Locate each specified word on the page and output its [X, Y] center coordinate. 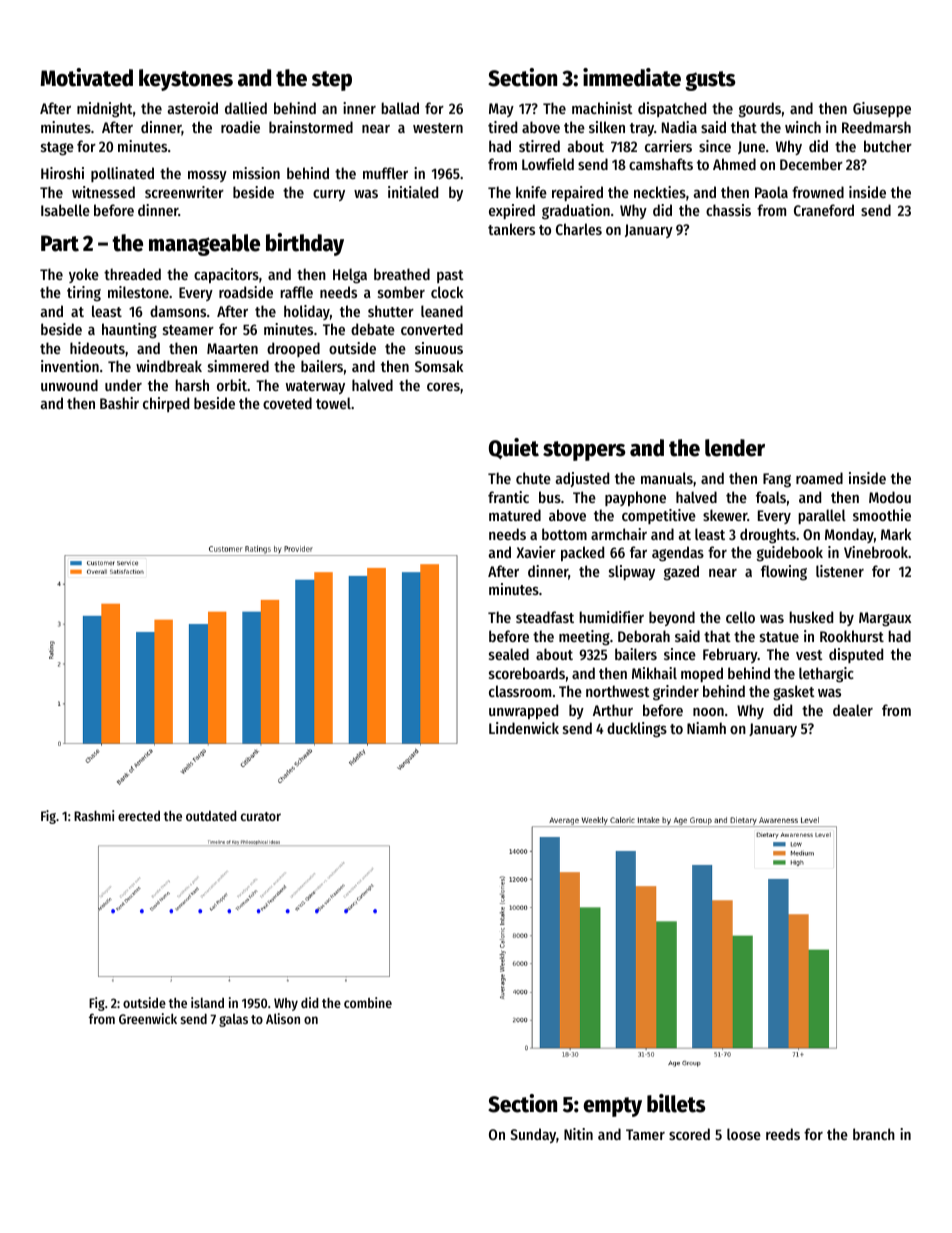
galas [233, 1020]
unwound [69, 385]
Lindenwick [524, 728]
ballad [400, 108]
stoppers [584, 451]
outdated [211, 816]
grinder [676, 693]
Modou [890, 497]
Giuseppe [882, 109]
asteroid [193, 108]
